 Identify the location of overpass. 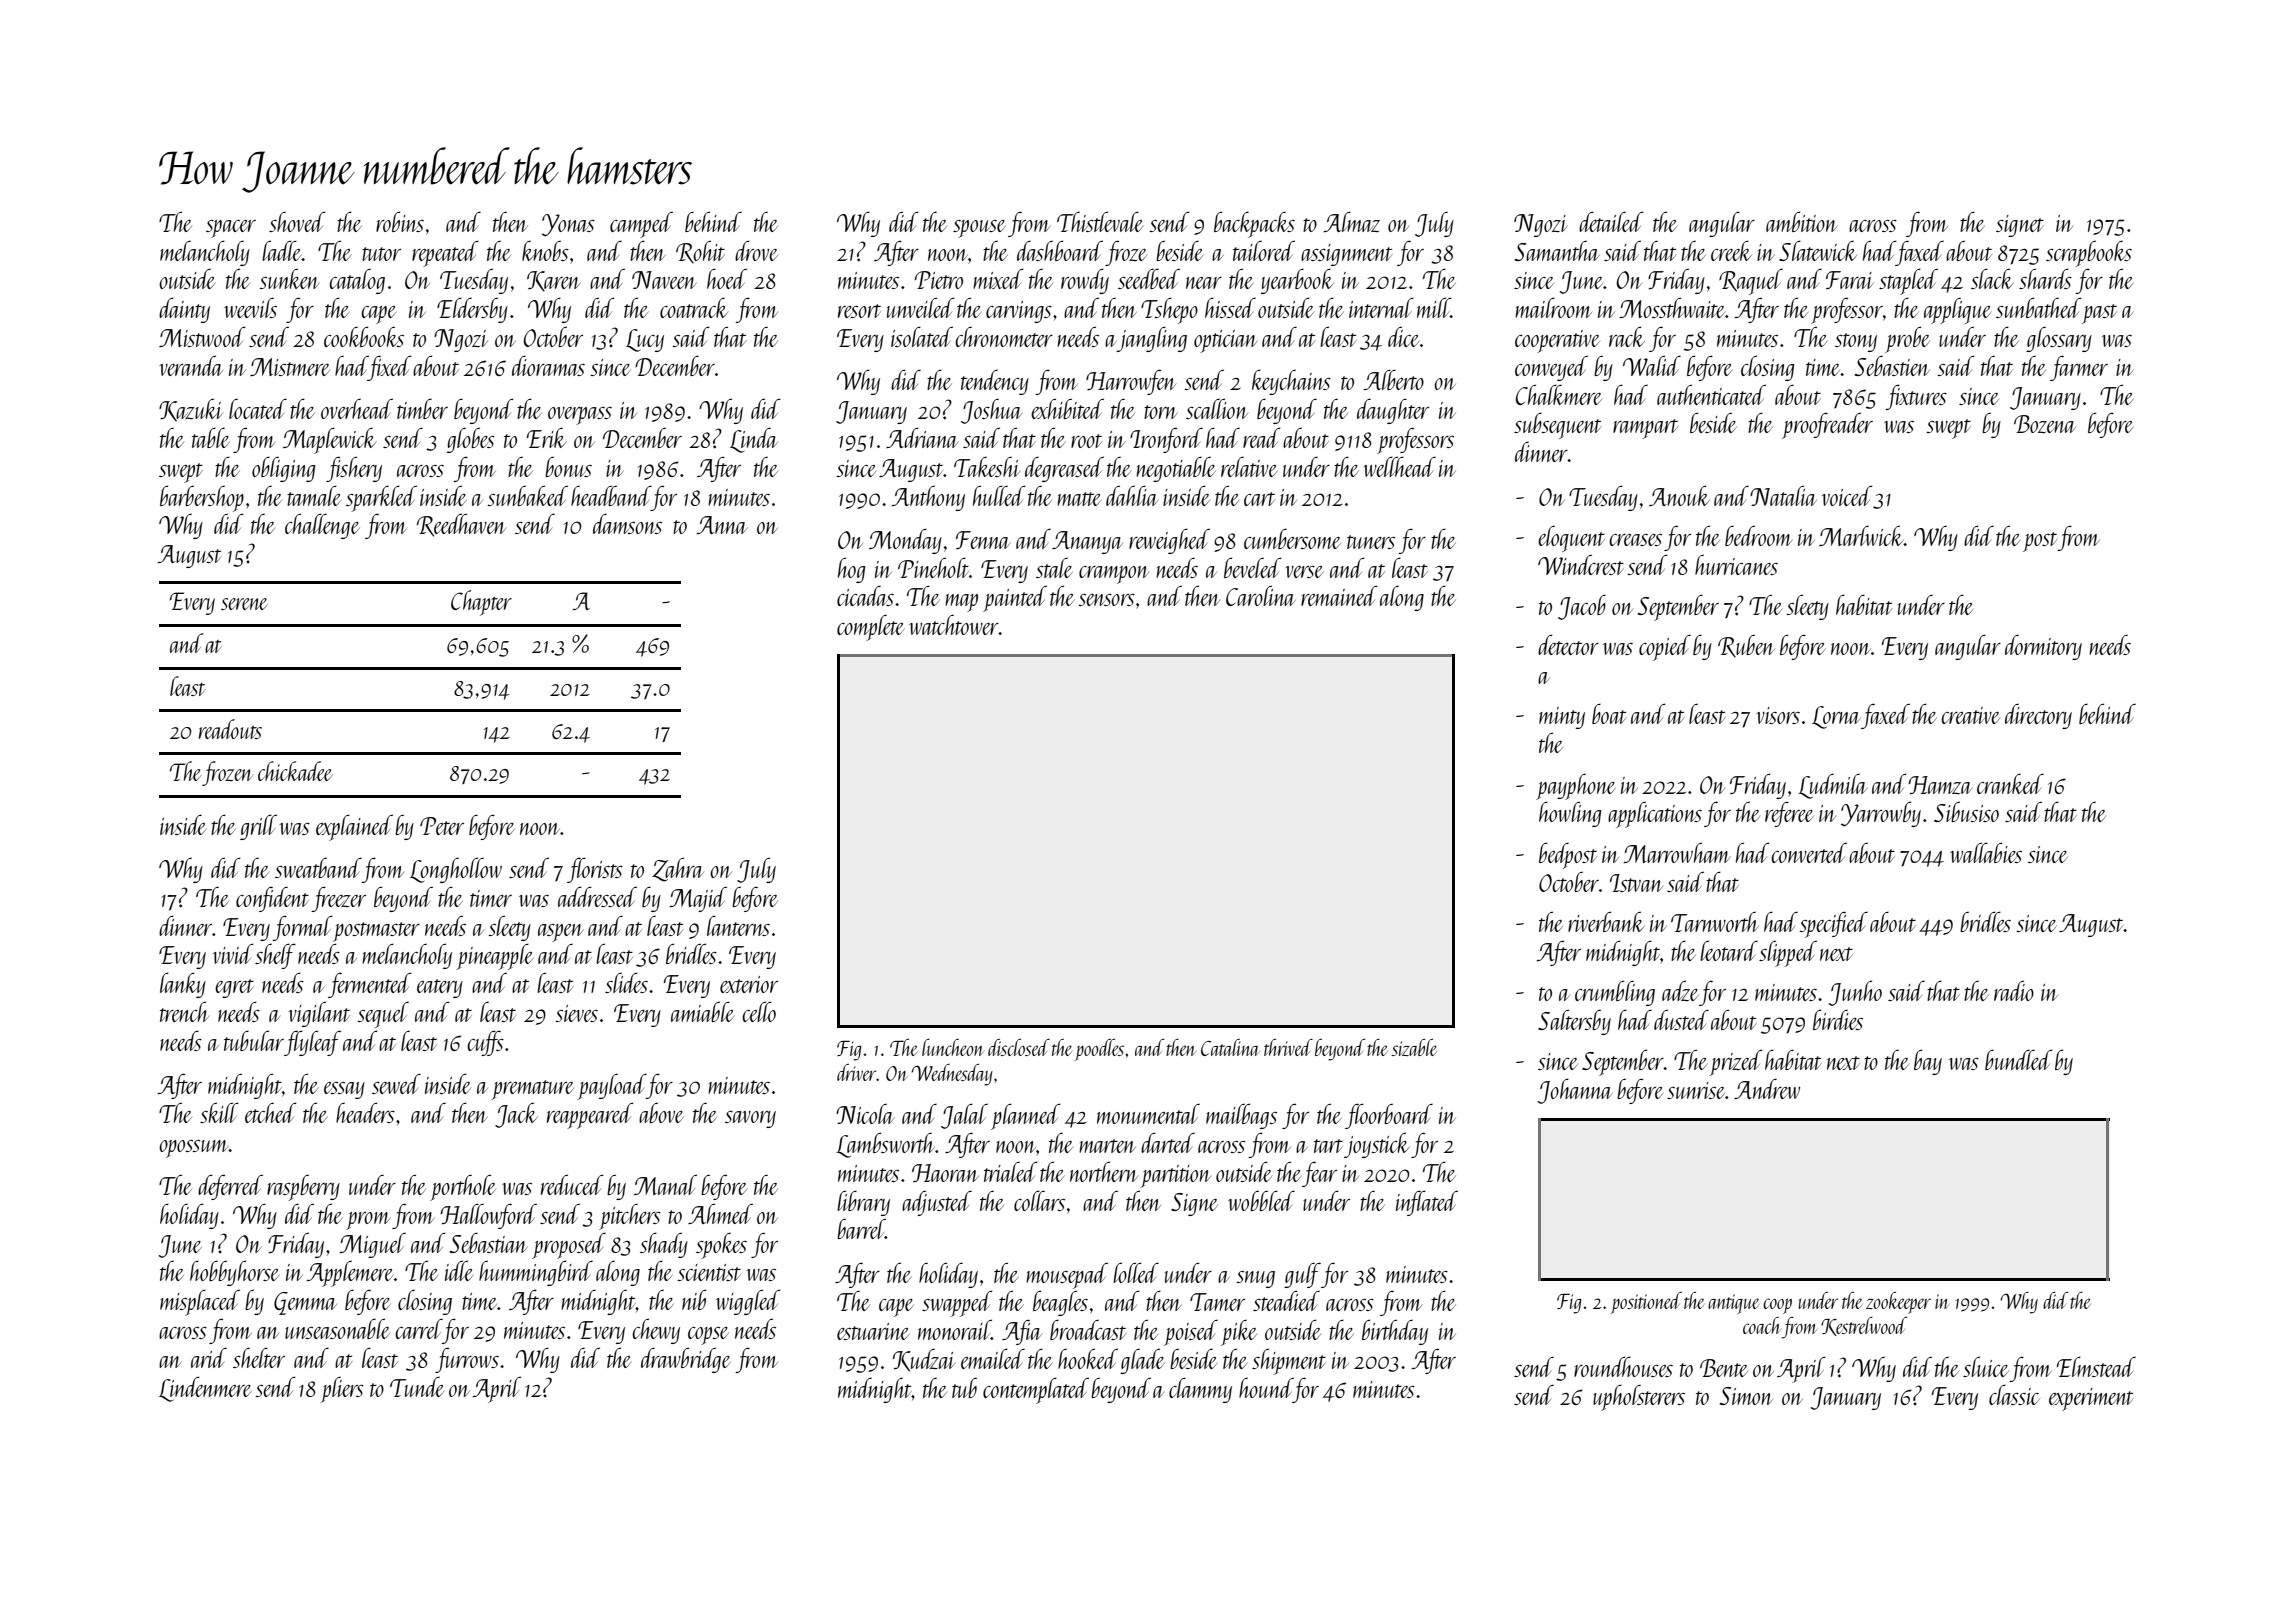
(580, 416).
